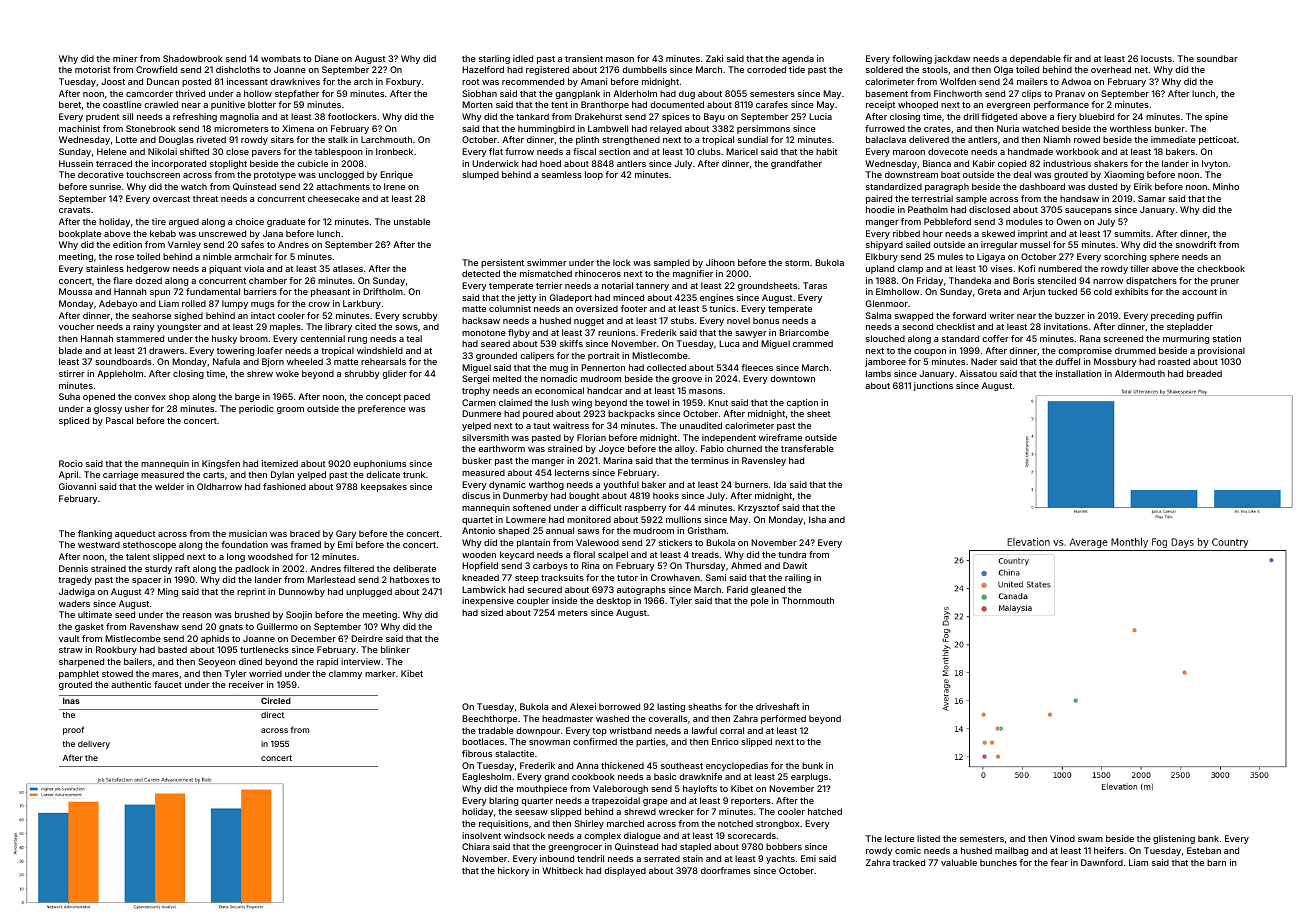 This screenshot has width=1308, height=924. I want to click on raspberry, so click(645, 508).
